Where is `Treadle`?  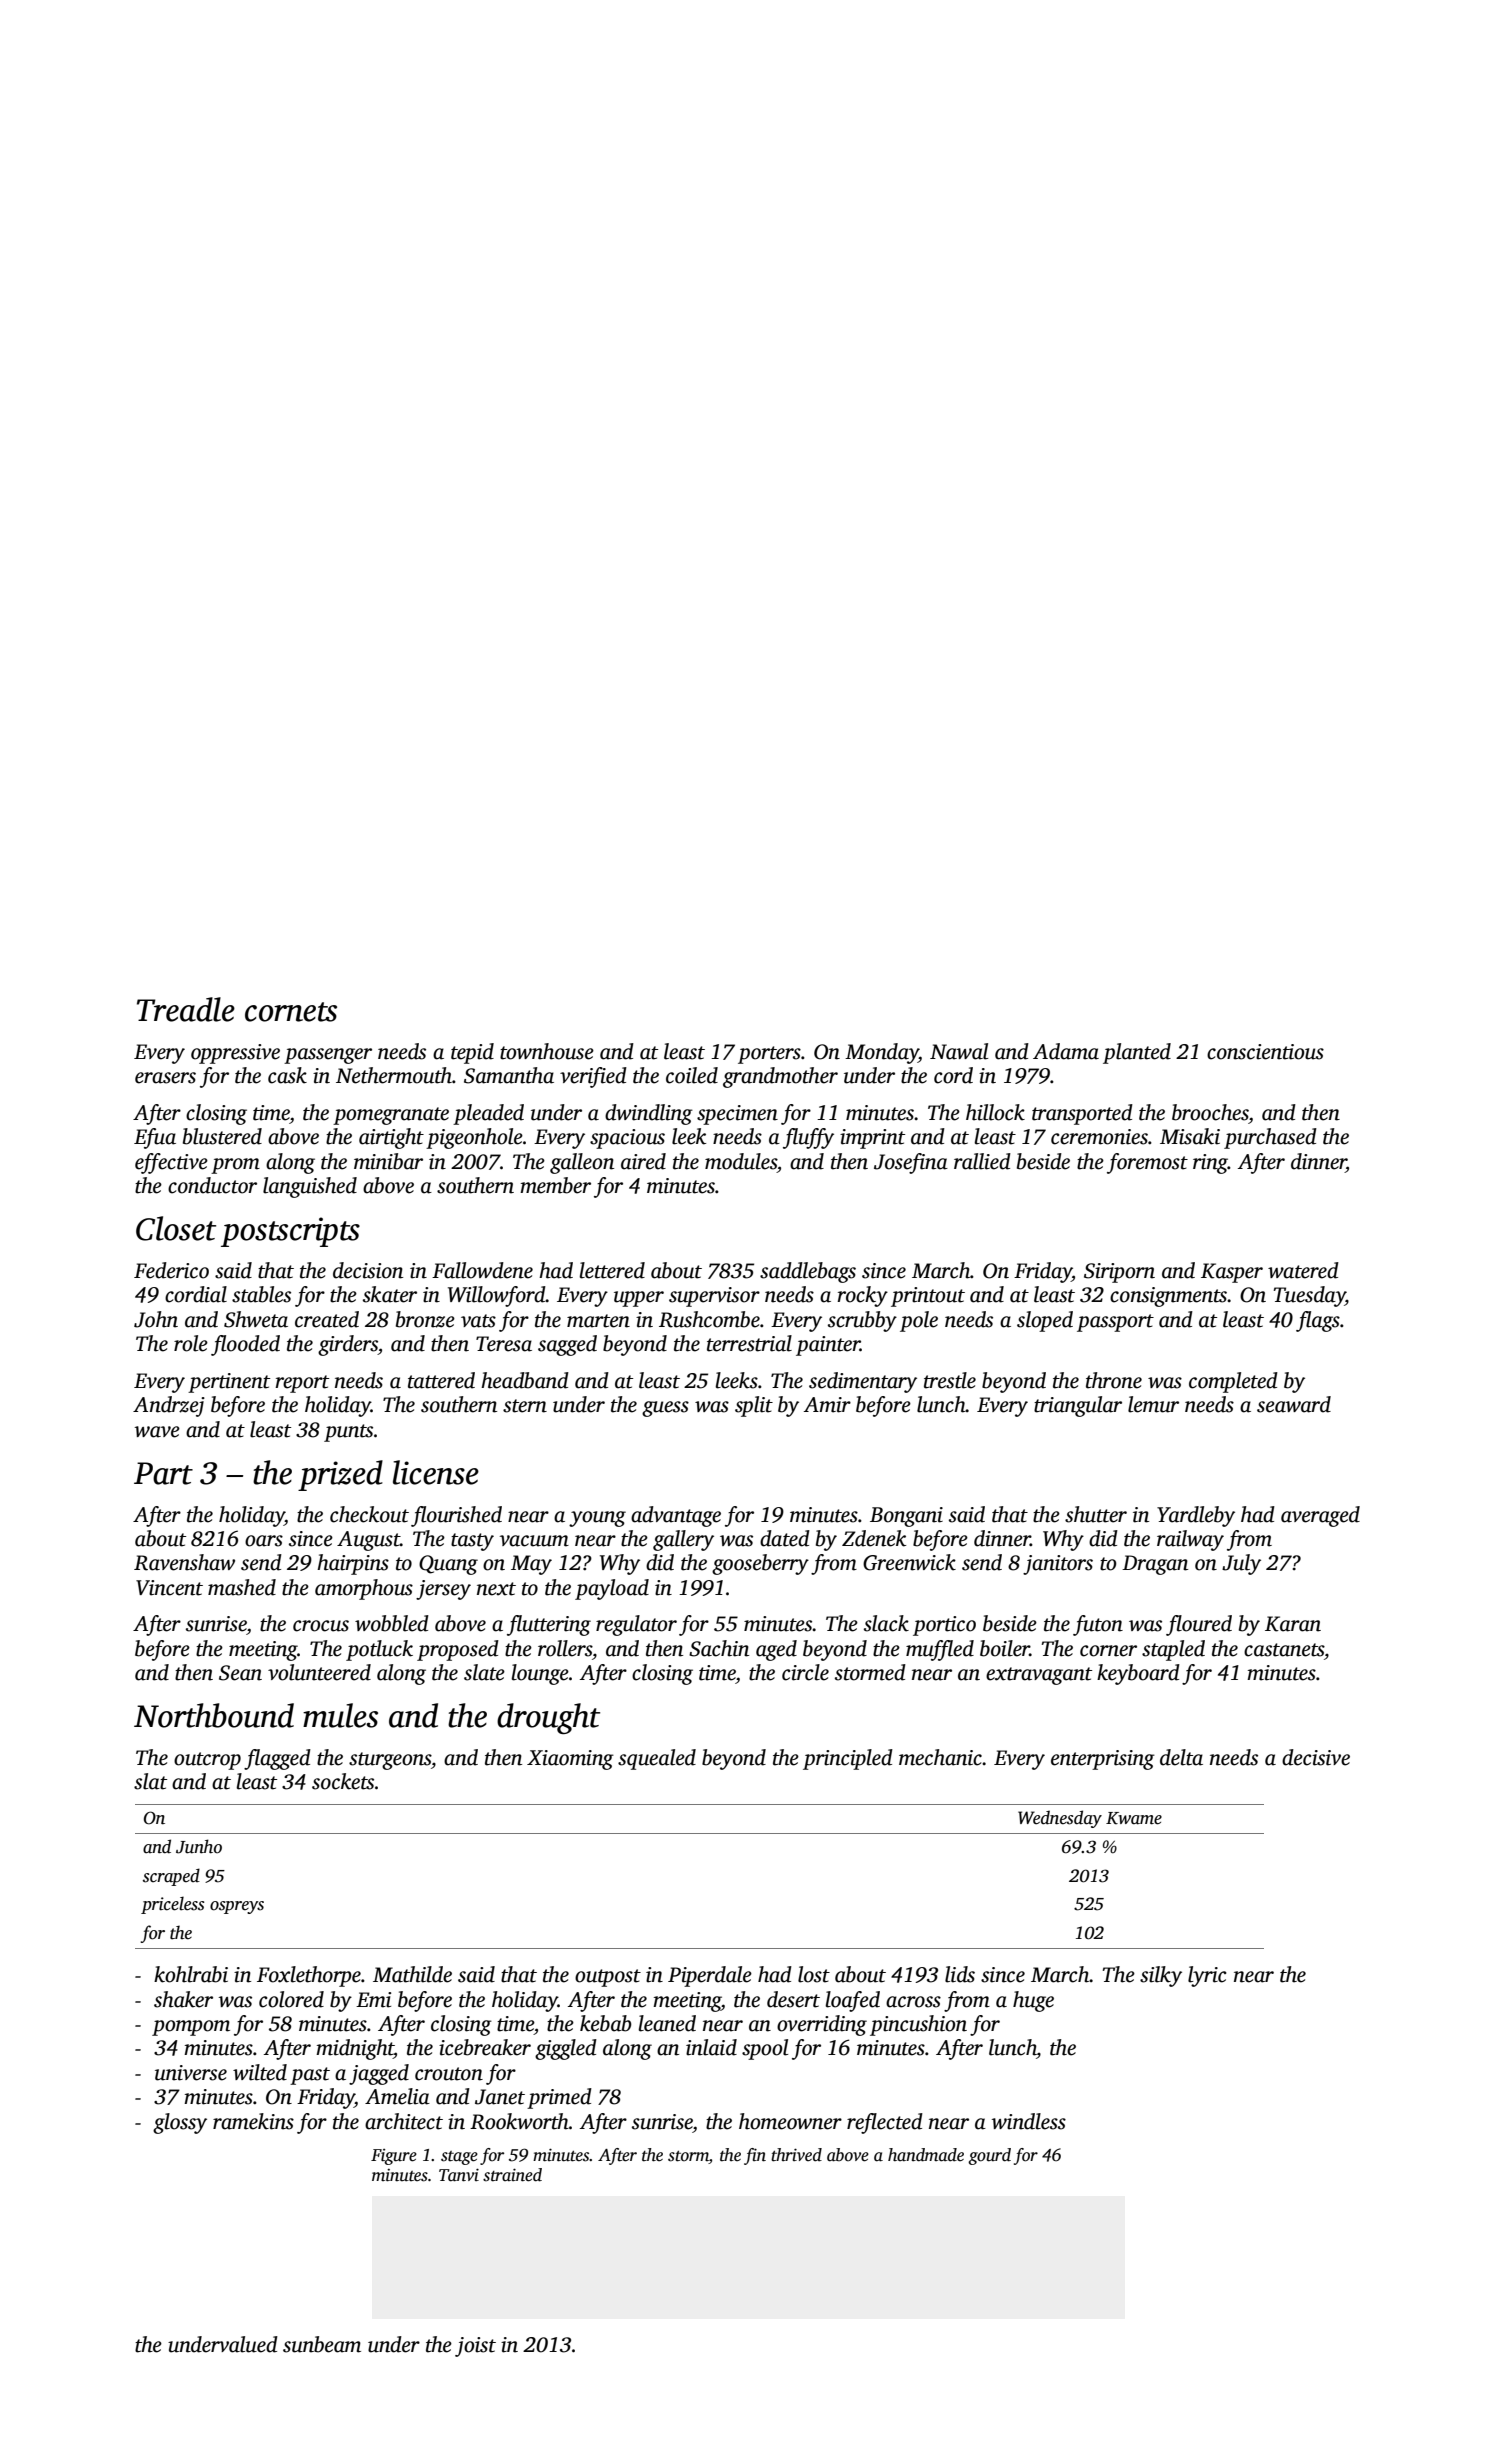 Treadle is located at coordinates (186, 1009).
